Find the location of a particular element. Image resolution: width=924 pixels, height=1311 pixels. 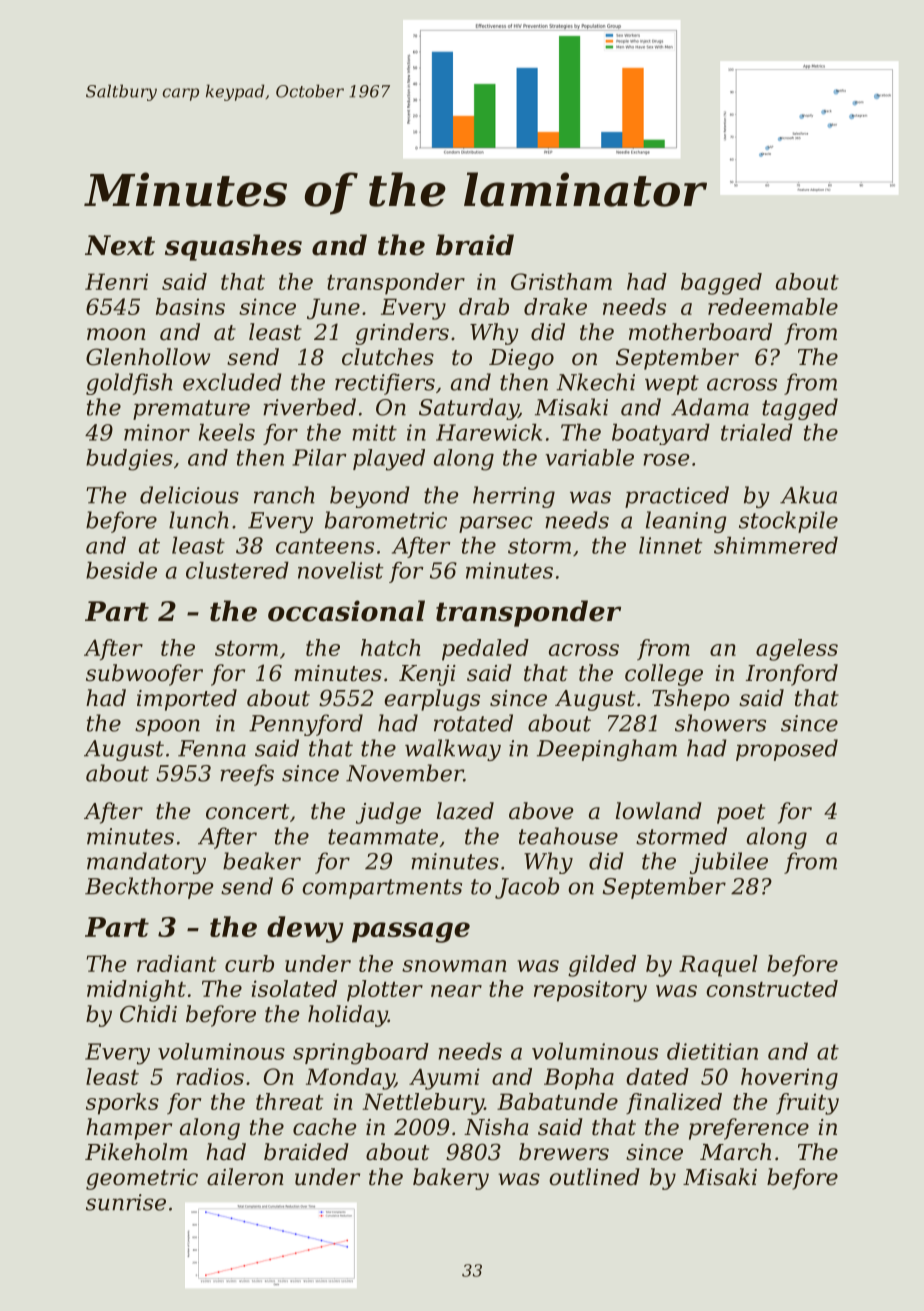

occasional is located at coordinates (346, 611).
